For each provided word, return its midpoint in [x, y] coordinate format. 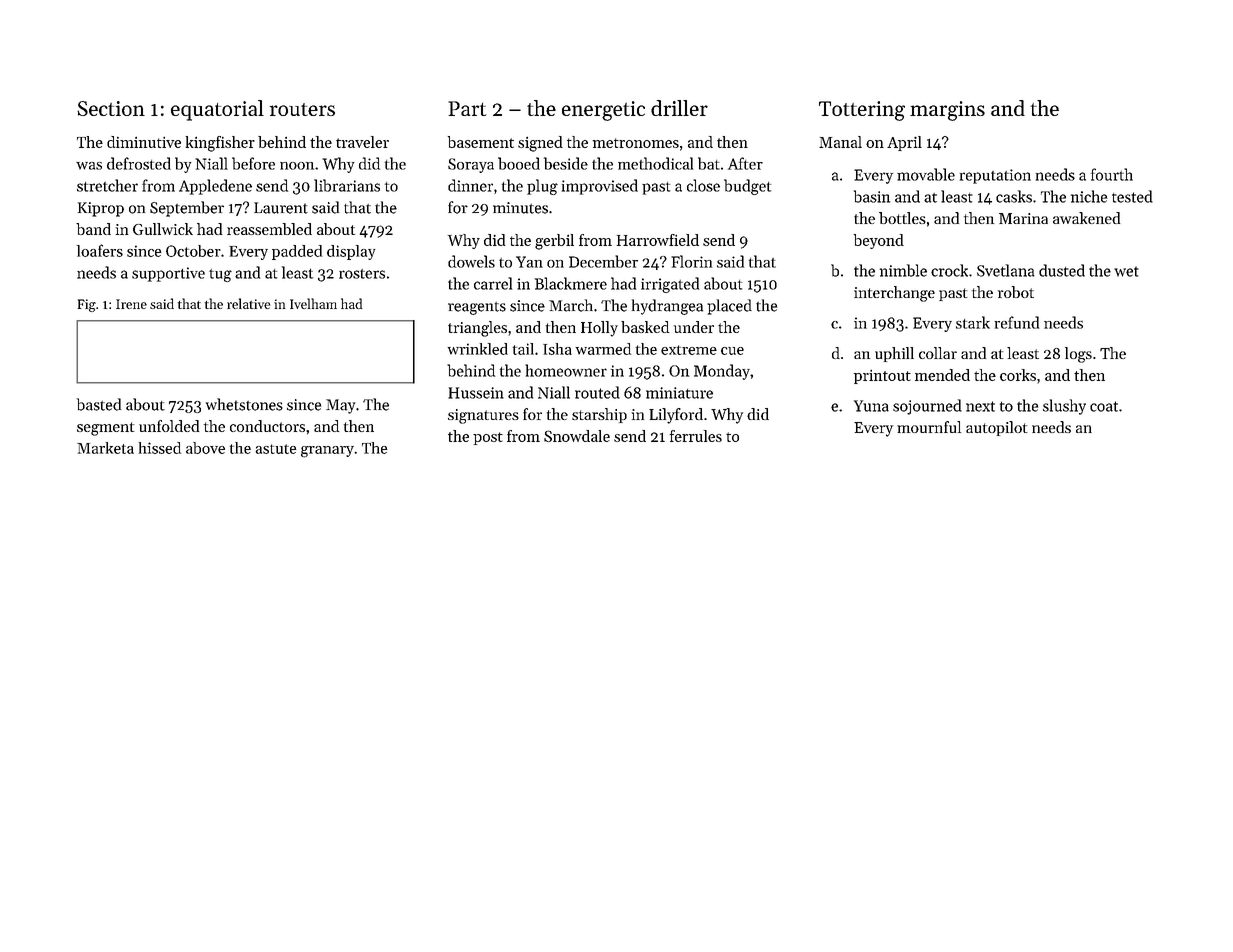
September [187, 209]
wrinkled [478, 349]
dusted [1062, 270]
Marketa [105, 448]
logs [1078, 355]
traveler [362, 142]
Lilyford [676, 416]
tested [1132, 196]
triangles [477, 329]
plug [542, 187]
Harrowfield [658, 240]
